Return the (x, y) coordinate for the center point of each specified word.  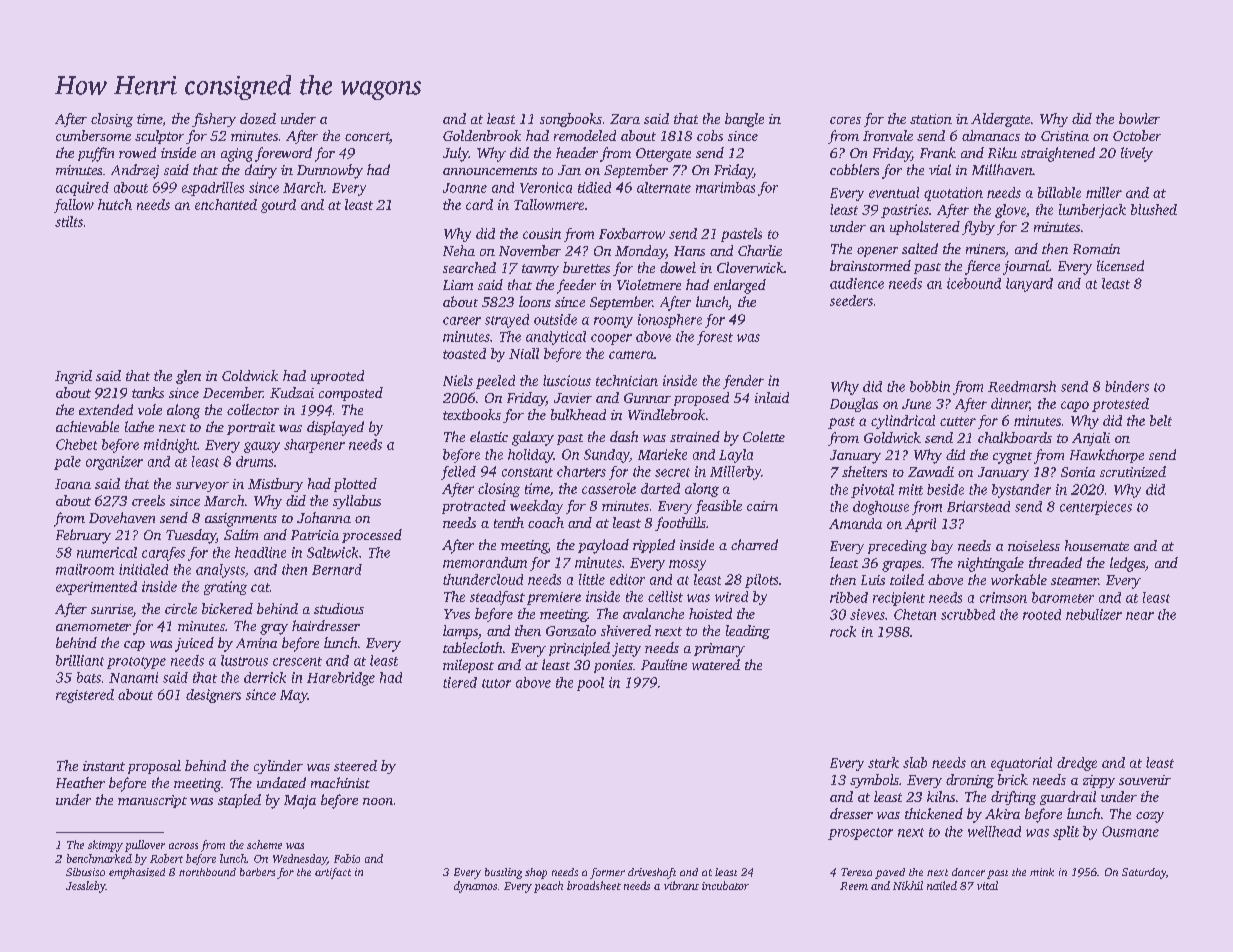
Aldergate (1000, 120)
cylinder (278, 767)
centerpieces (1096, 508)
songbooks (571, 120)
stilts (69, 221)
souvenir (1145, 780)
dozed (258, 118)
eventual (894, 192)
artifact (333, 873)
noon (378, 801)
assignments (241, 520)
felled (458, 473)
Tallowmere (549, 204)
